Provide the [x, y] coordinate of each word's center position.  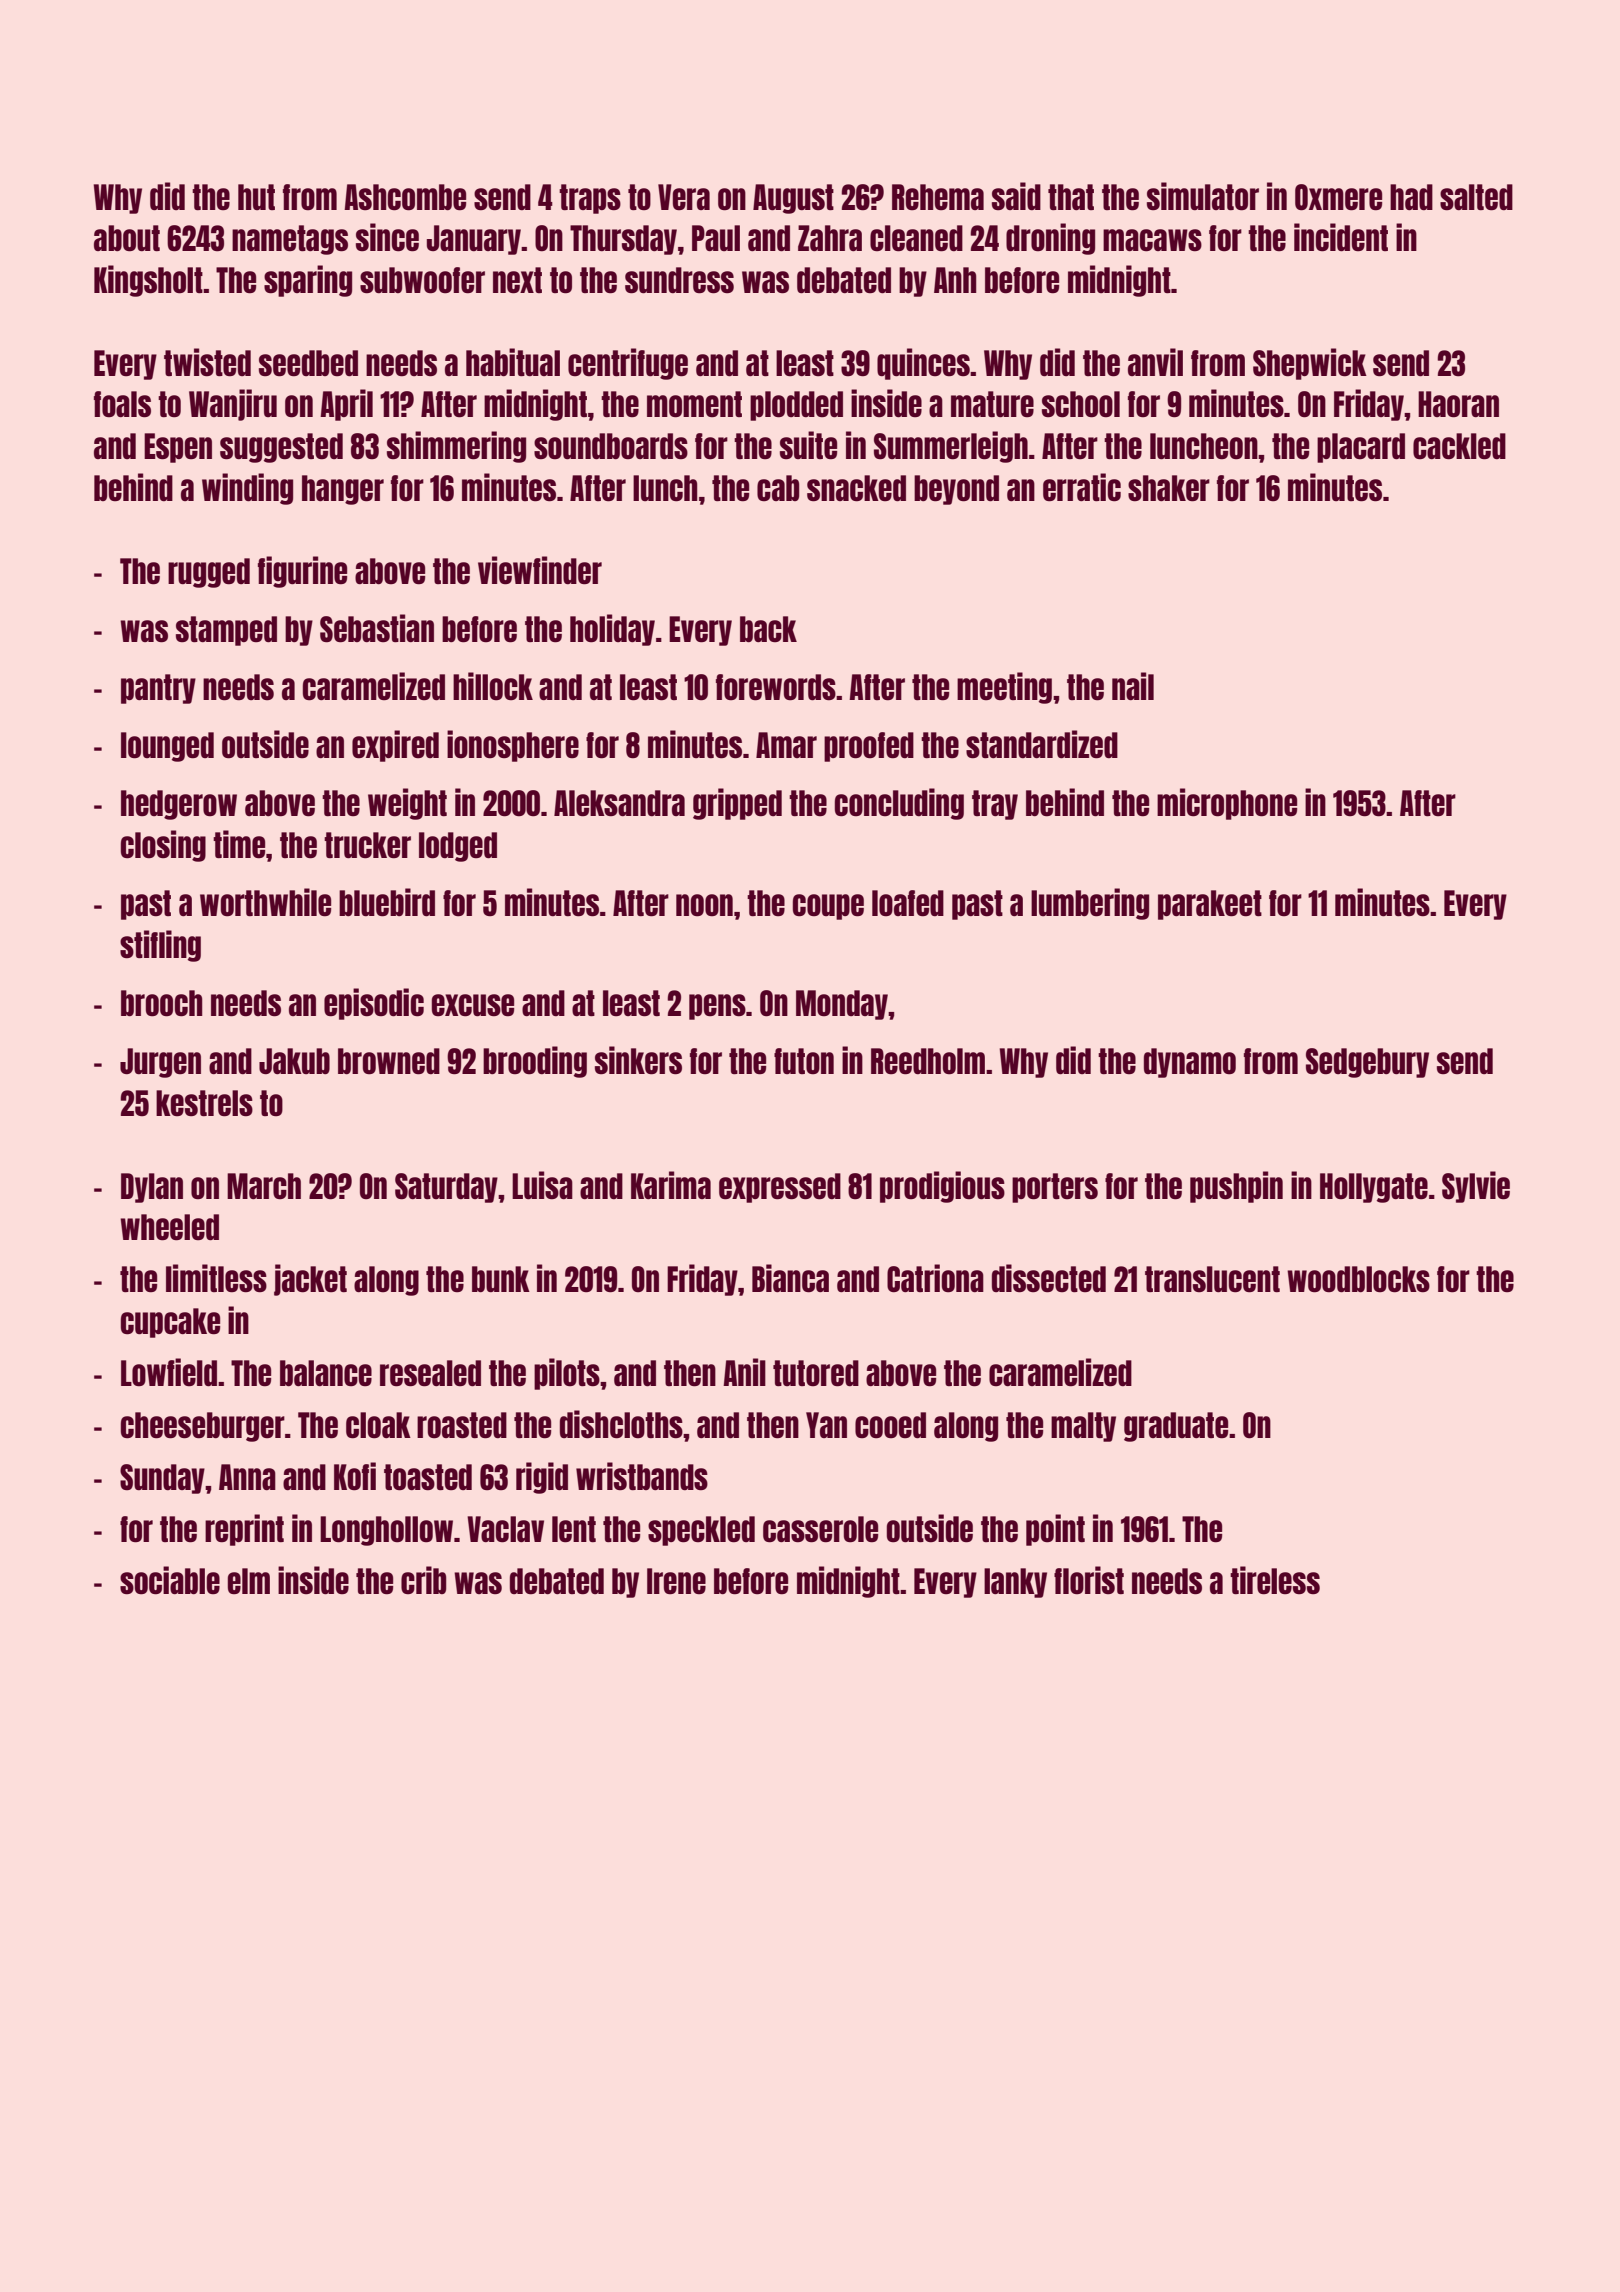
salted [1476, 197]
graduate [1176, 1427]
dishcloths [621, 1424]
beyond [956, 490]
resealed [430, 1373]
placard [1361, 448]
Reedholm [928, 1061]
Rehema [938, 197]
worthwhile [265, 902]
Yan [826, 1425]
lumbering [1090, 904]
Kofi [355, 1476]
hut [256, 197]
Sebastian [377, 628]
